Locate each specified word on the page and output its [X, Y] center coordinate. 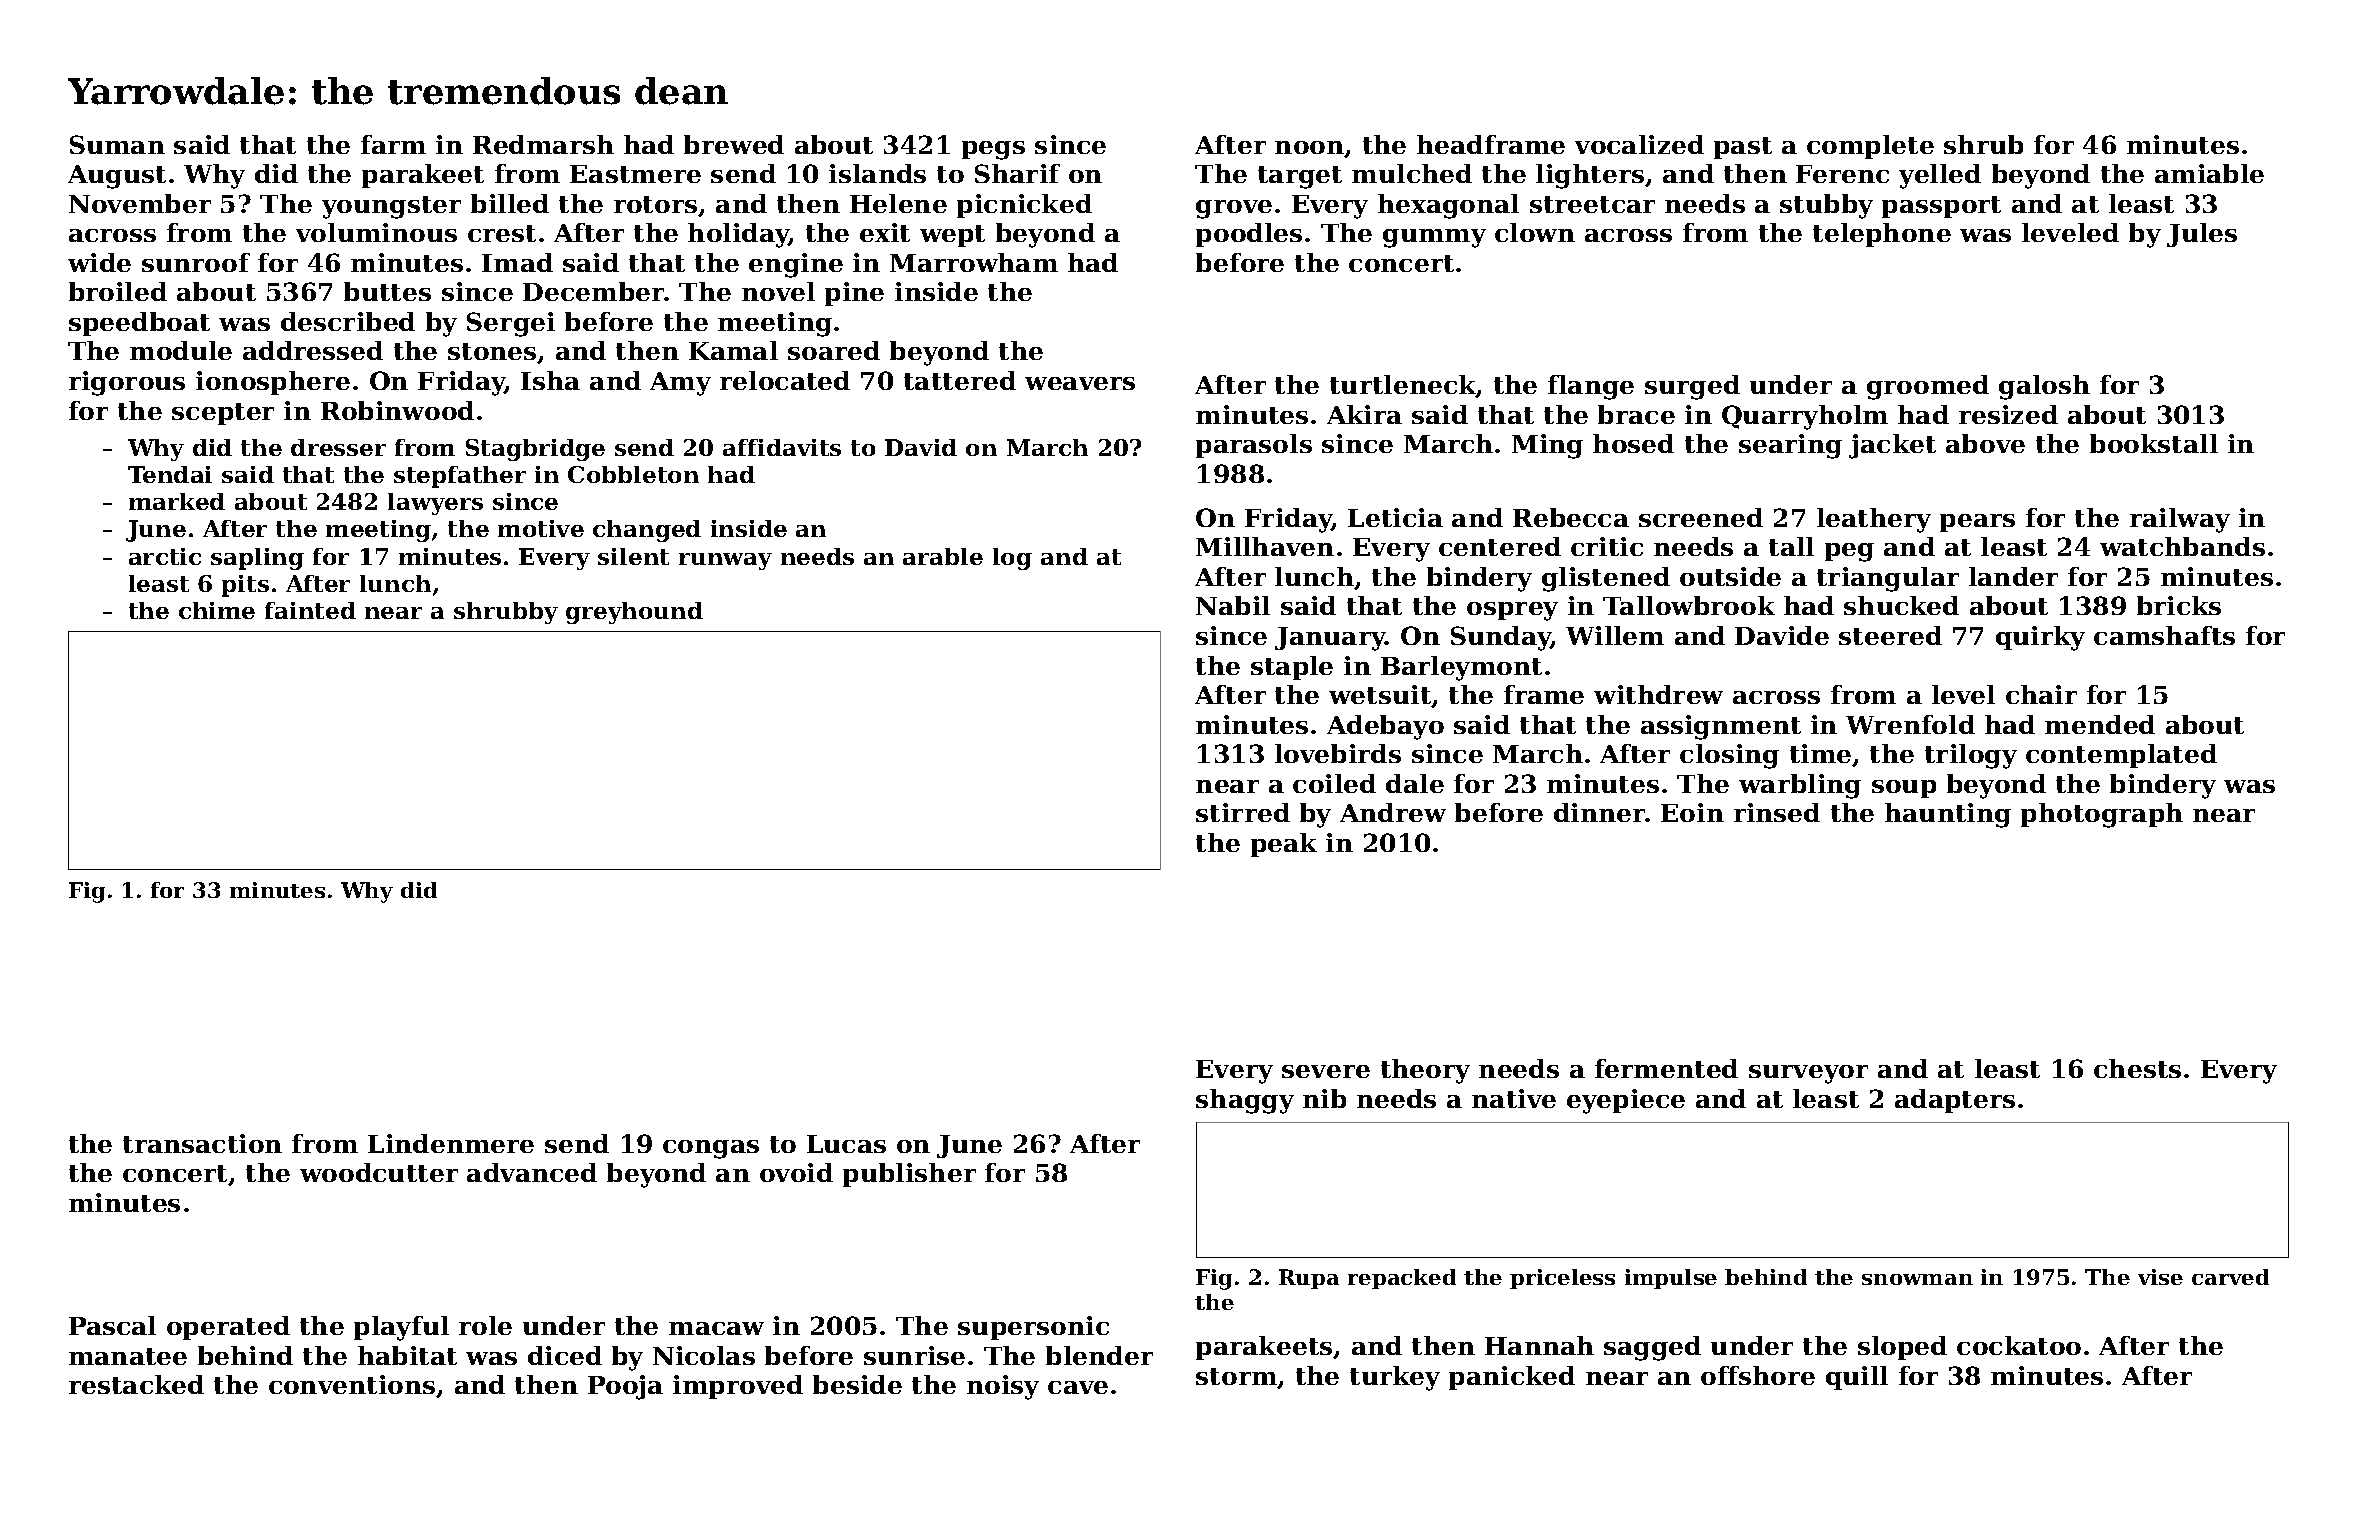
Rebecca [1571, 517]
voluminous [376, 232]
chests [2137, 1068]
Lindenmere [451, 1143]
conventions [352, 1384]
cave [1078, 1387]
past [1743, 148]
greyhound [634, 613]
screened [1701, 517]
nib [1324, 1098]
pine [854, 294]
